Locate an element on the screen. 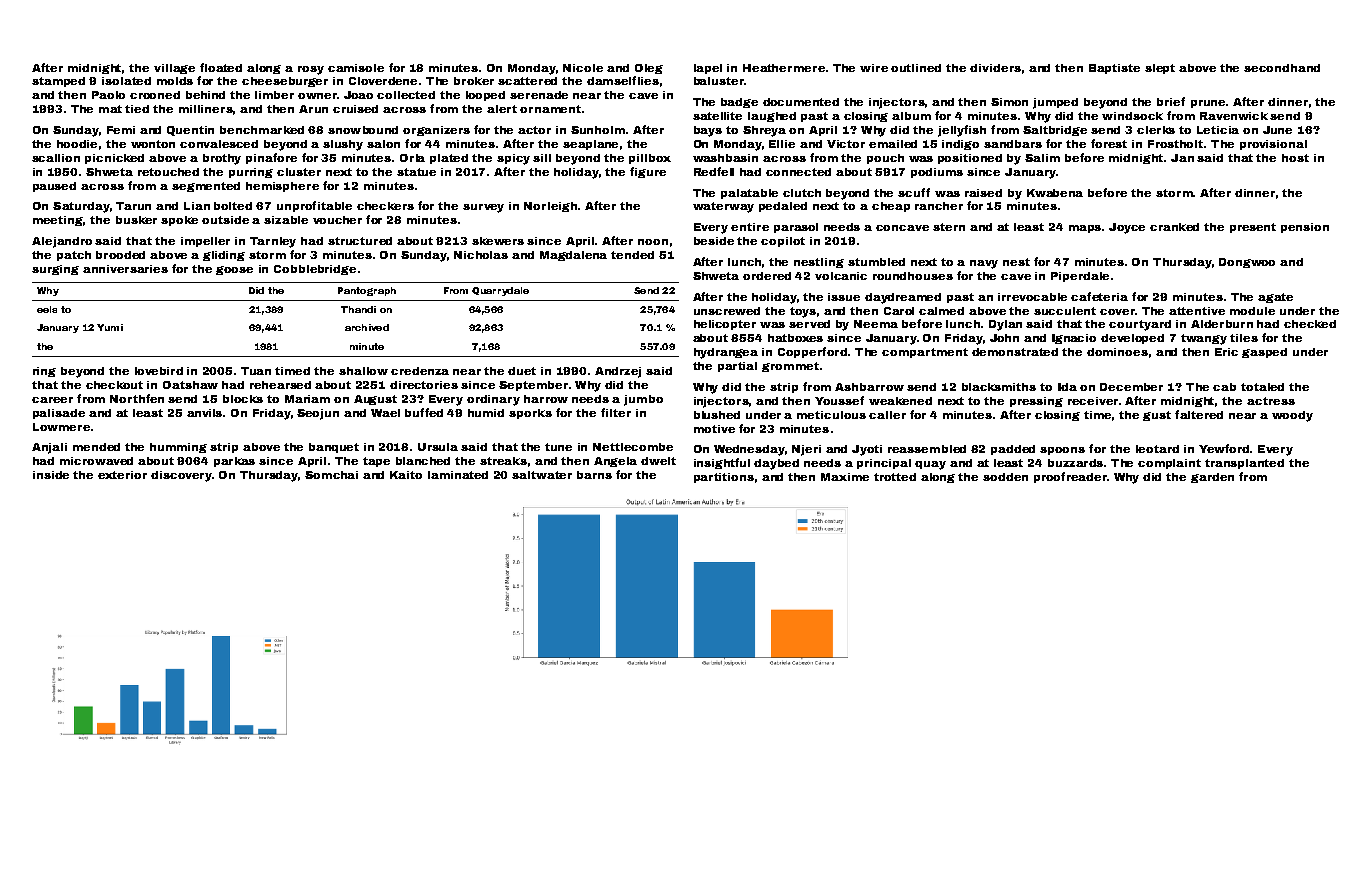 This screenshot has height=887, width=1372. unprofitable is located at coordinates (314, 206).
